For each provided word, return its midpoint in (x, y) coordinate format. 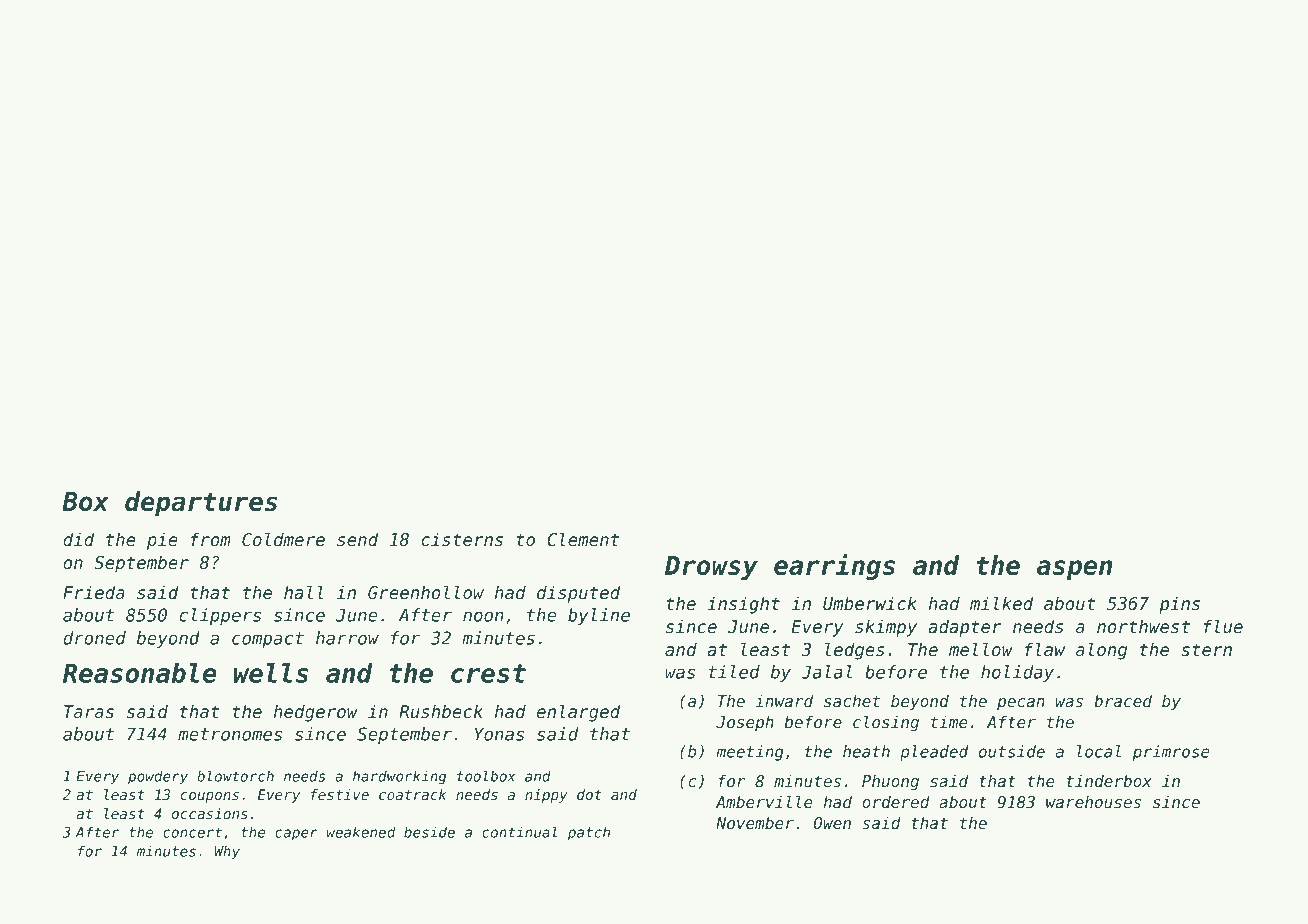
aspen (1074, 570)
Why (227, 852)
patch (589, 833)
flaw (1045, 649)
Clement (583, 539)
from (211, 539)
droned (94, 638)
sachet (852, 701)
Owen (832, 823)
